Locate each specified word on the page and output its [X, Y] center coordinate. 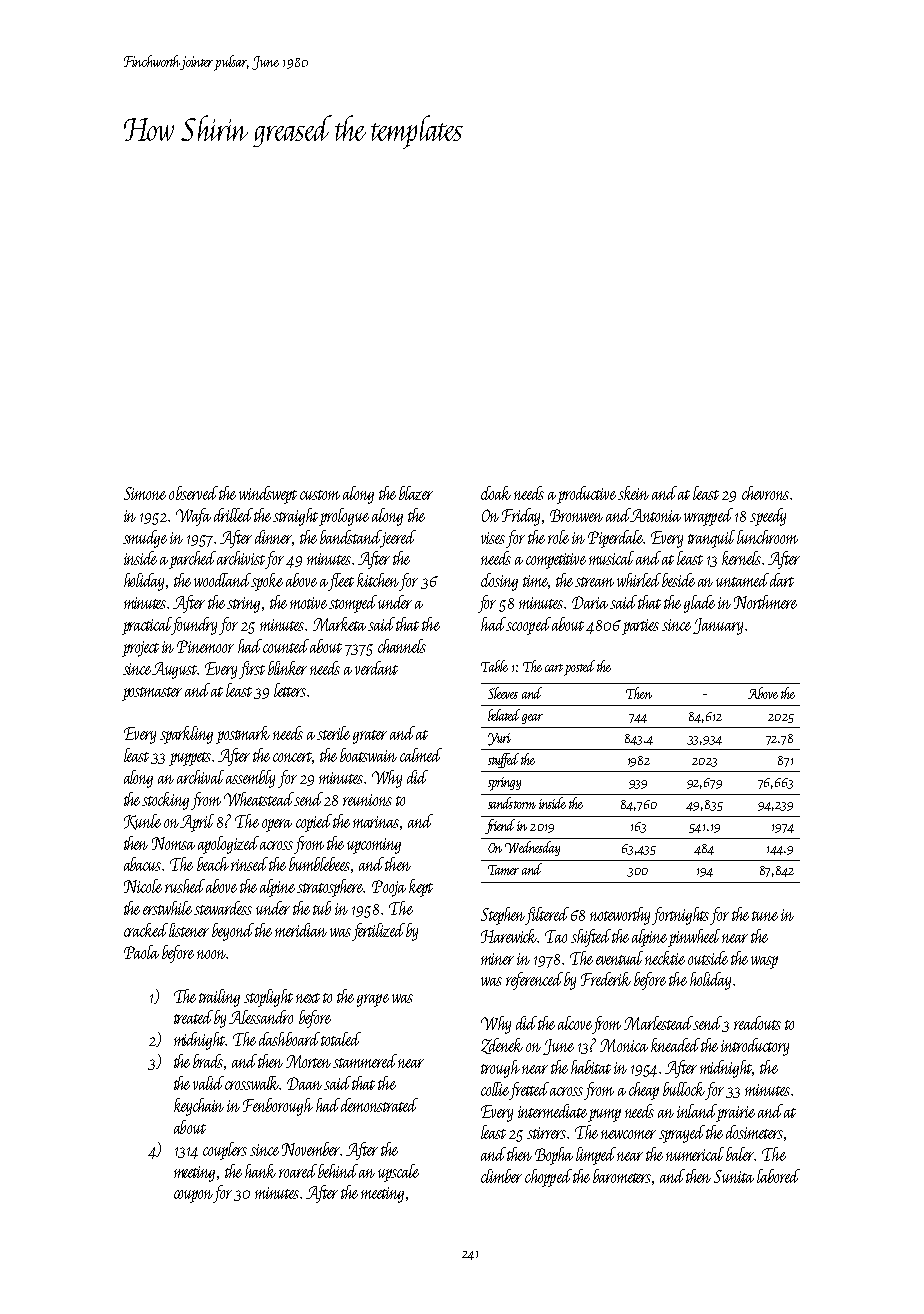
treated [193, 1017]
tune [765, 916]
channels [402, 646]
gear [532, 719]
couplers [225, 1151]
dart [782, 580]
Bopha [554, 1156]
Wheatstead [259, 799]
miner [497, 959]
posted [579, 668]
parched [192, 560]
